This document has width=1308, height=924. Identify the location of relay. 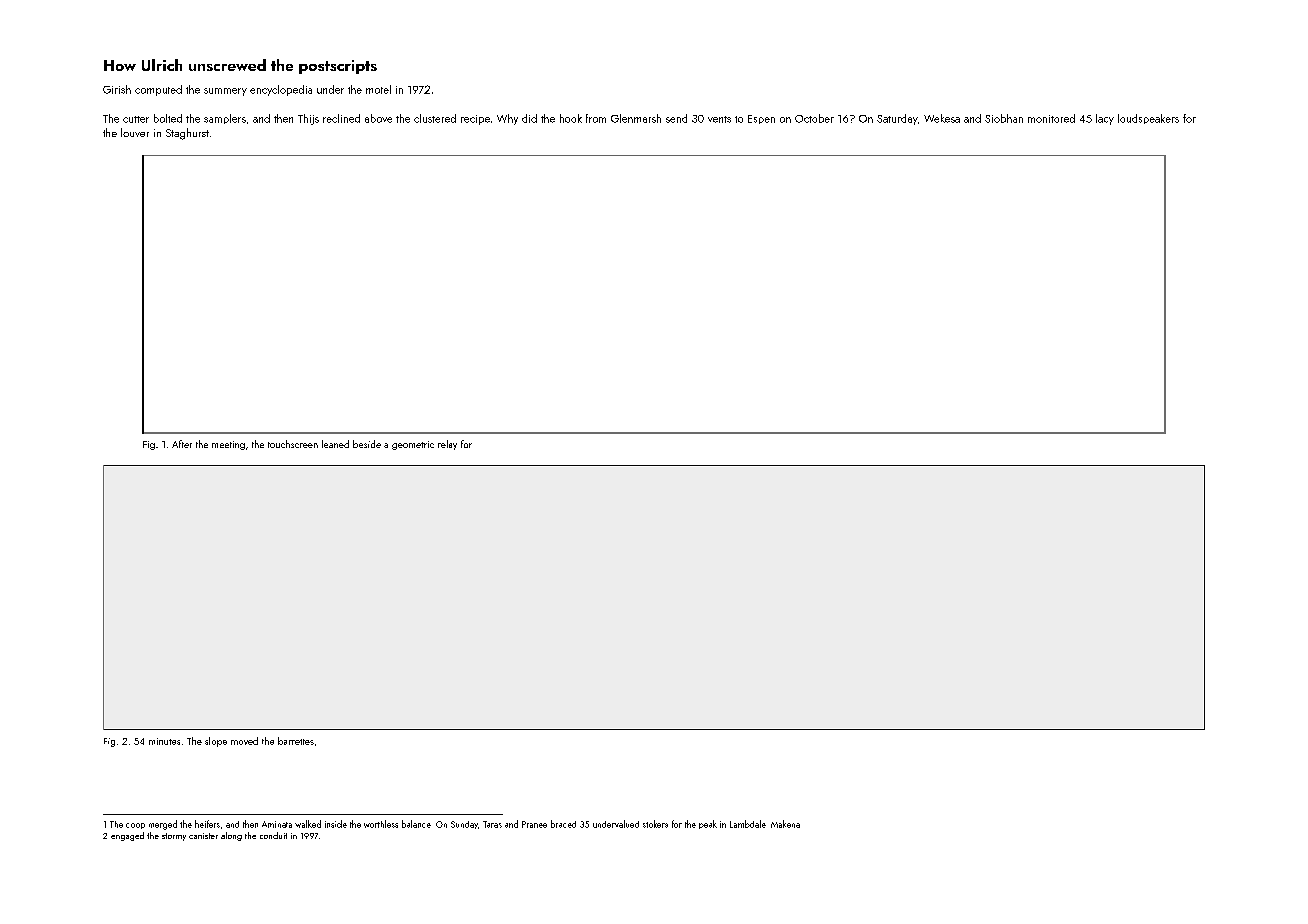
(447, 445).
